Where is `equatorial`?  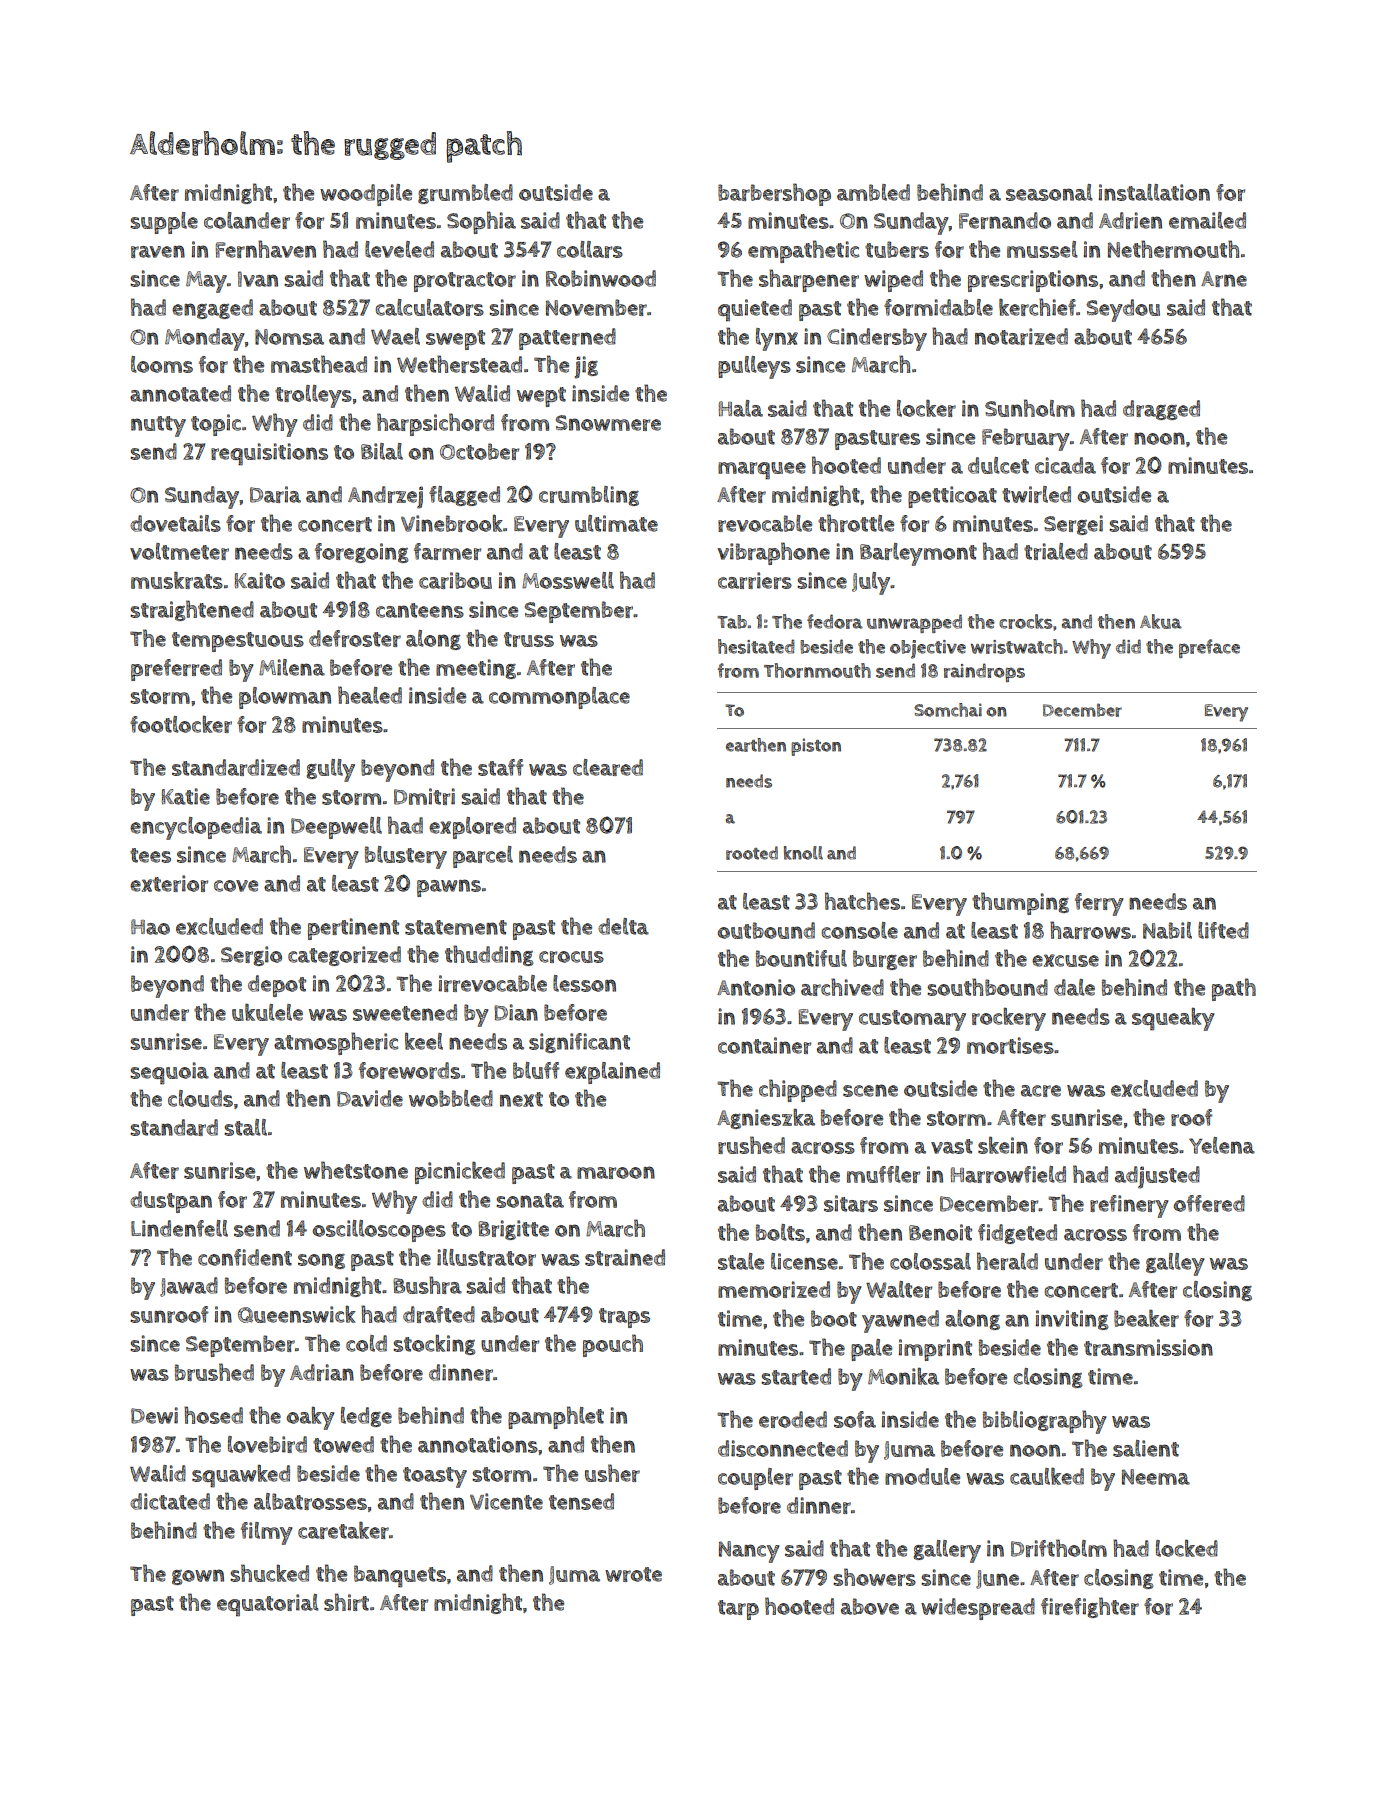 equatorial is located at coordinates (268, 1605).
